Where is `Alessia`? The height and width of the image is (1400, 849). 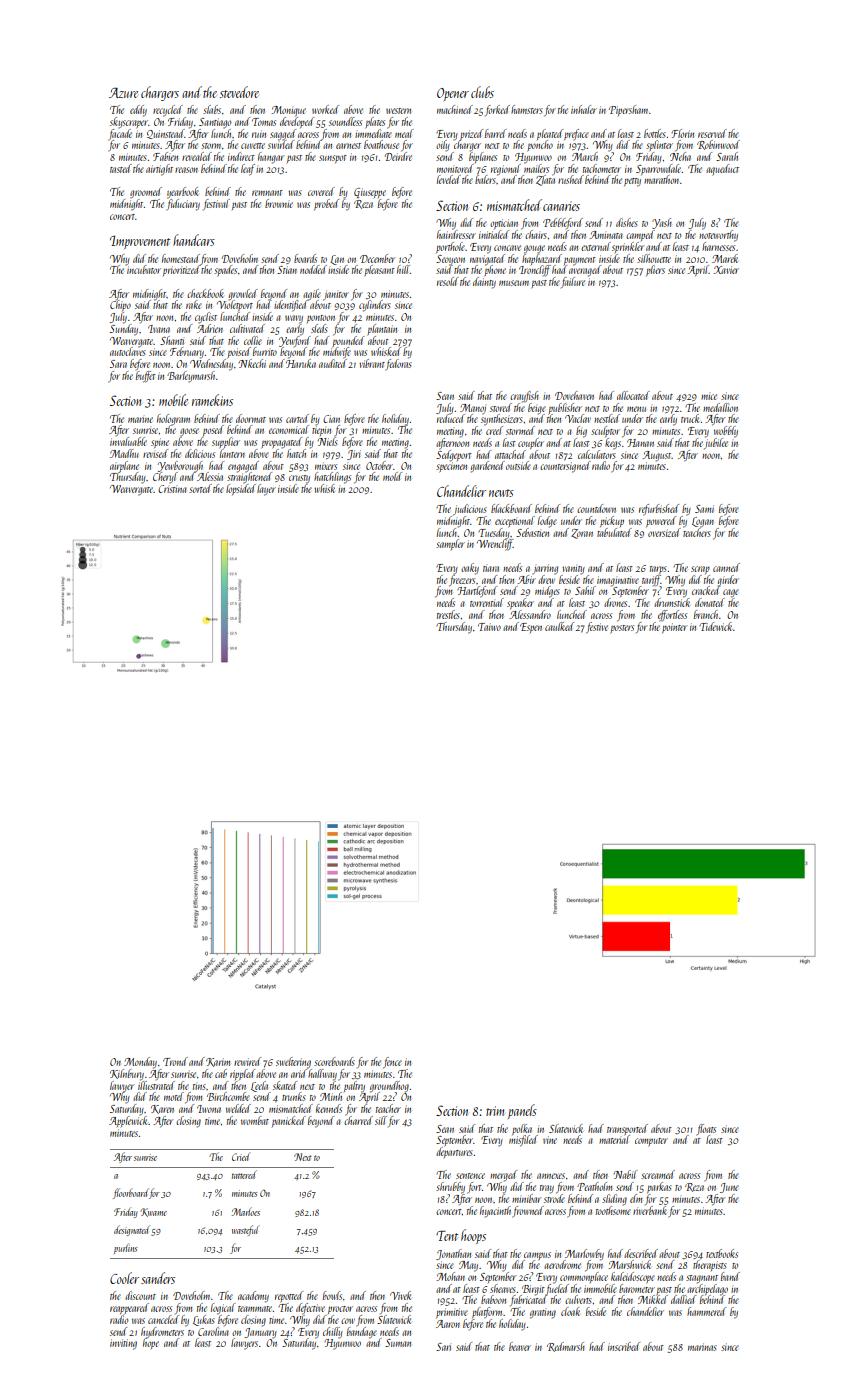
Alessia is located at coordinates (210, 476).
